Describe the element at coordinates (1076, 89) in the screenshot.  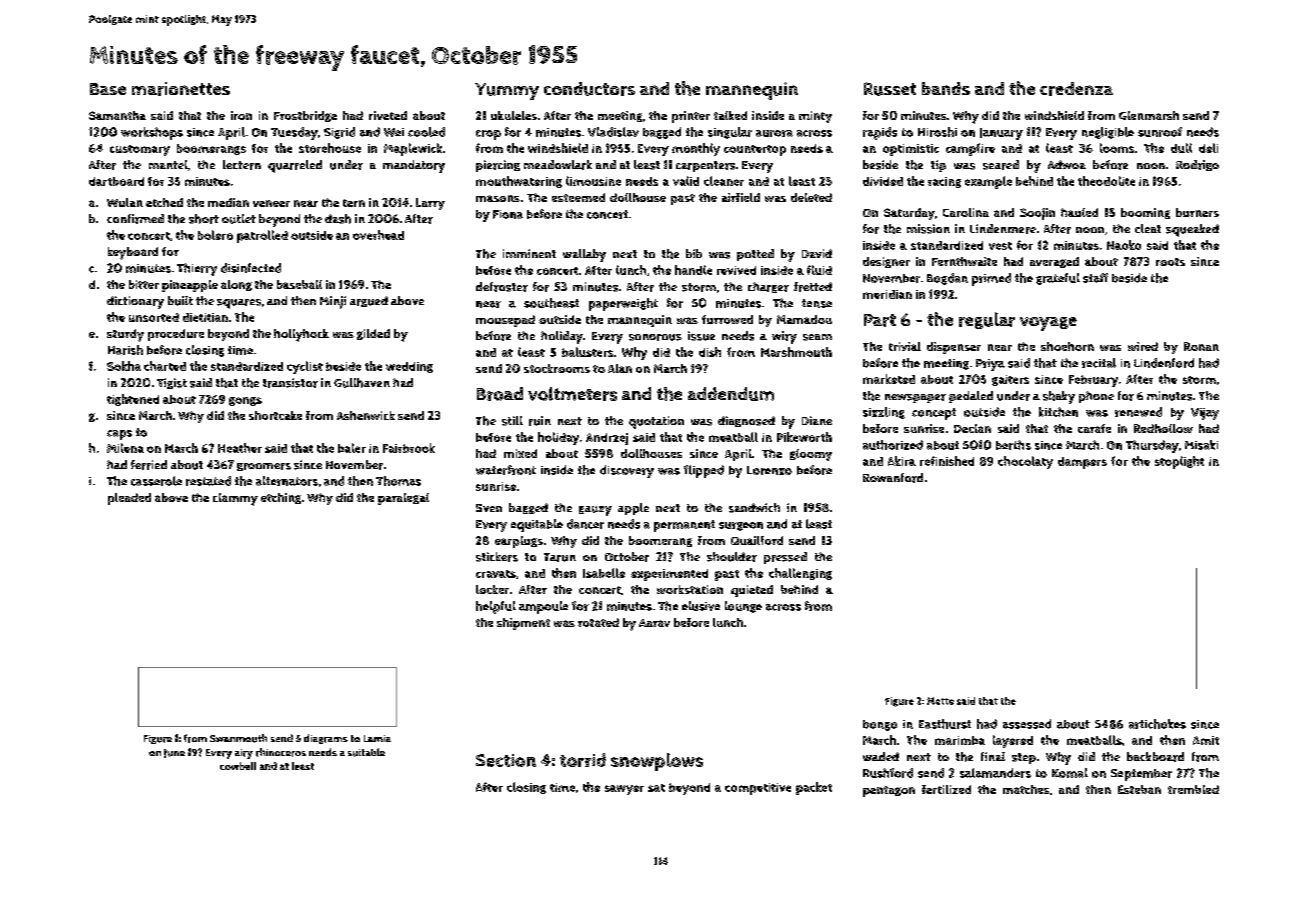
I see `credenza` at that location.
